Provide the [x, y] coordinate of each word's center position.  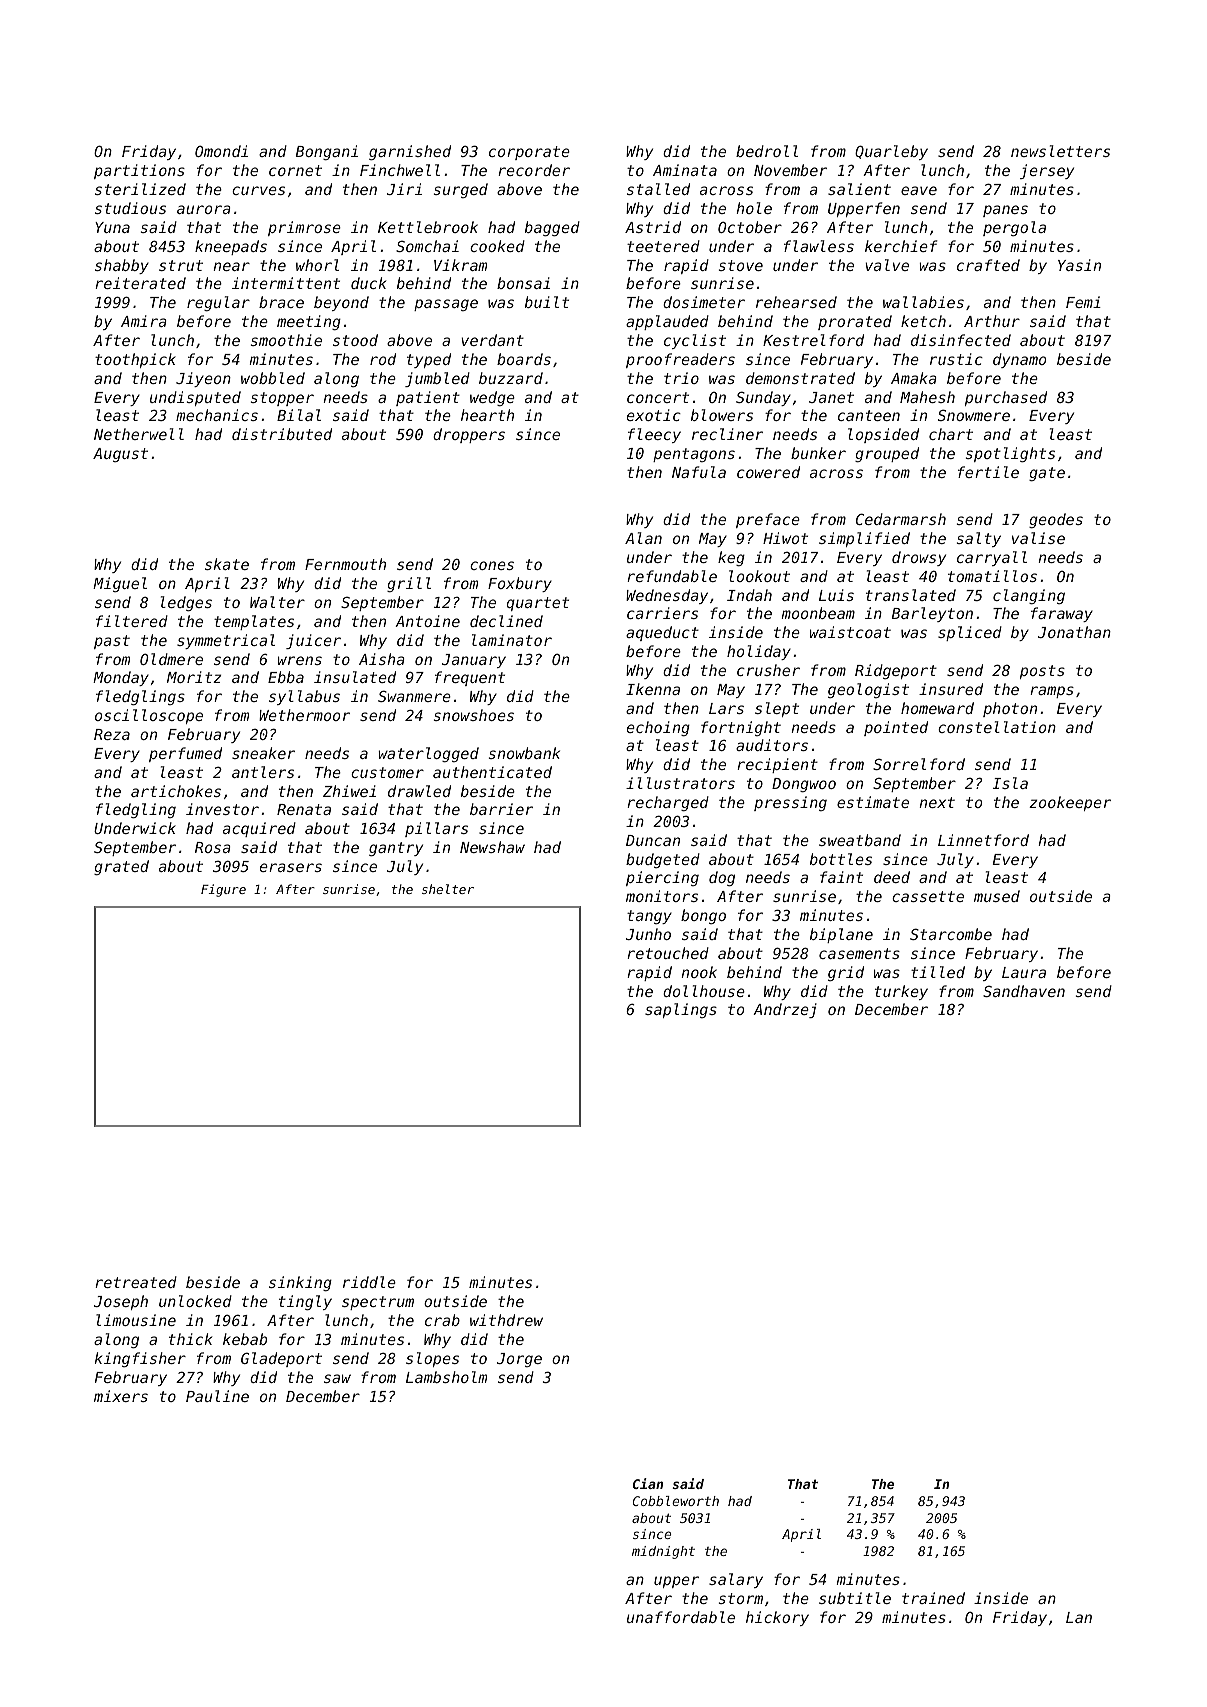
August [120, 455]
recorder [534, 170]
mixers [121, 1396]
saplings [681, 1010]
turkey [901, 992]
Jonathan [1074, 632]
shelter [448, 889]
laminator [512, 640]
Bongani [327, 152]
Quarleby [891, 152]
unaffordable [681, 1617]
